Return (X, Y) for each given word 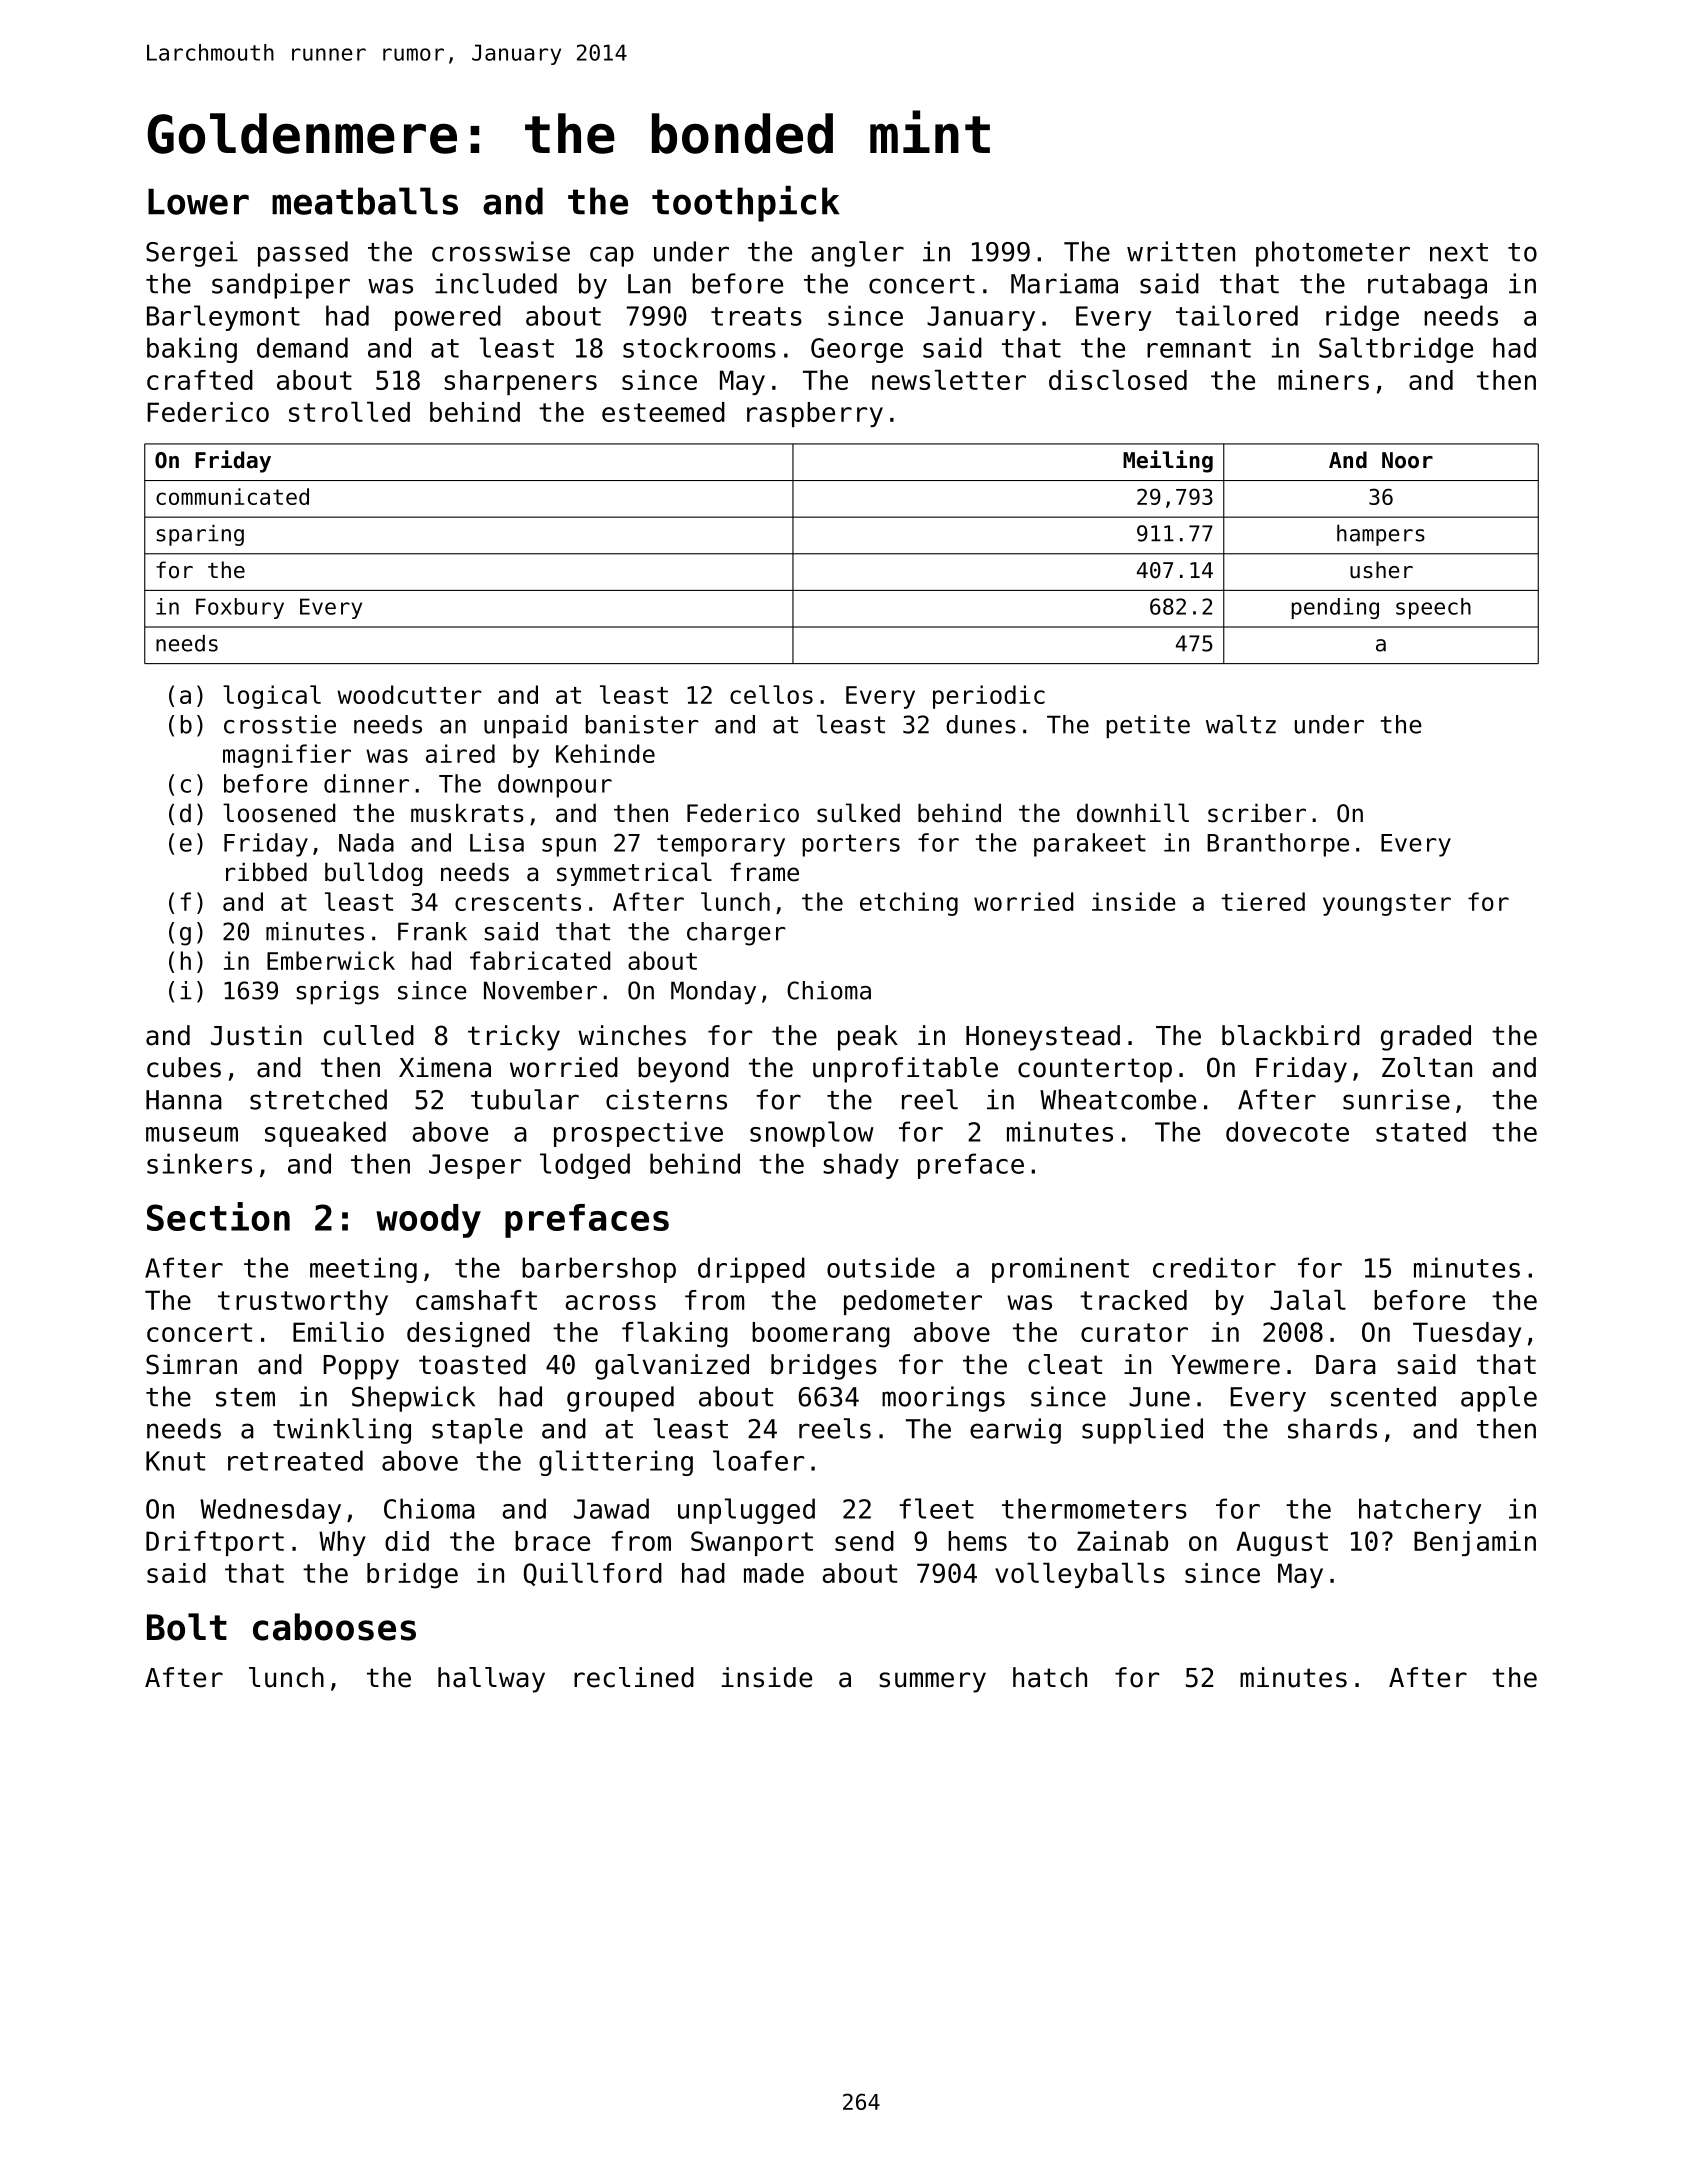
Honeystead (1043, 1038)
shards (1332, 1428)
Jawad (611, 1508)
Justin (256, 1035)
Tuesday (1467, 1334)
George (857, 350)
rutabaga (1427, 286)
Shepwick (413, 1399)
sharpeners (520, 382)
